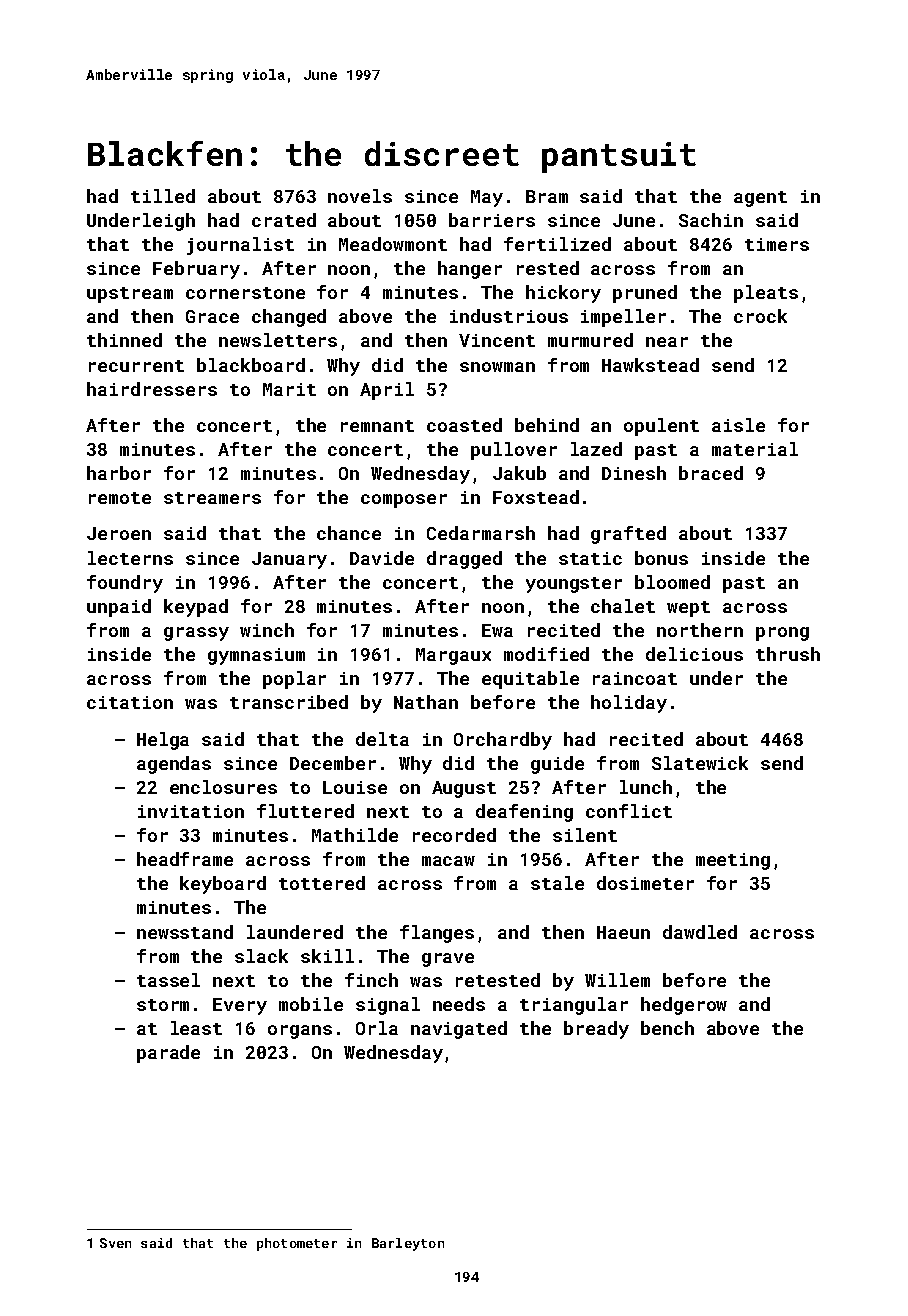 Image resolution: width=908 pixels, height=1316 pixels. Describe the element at coordinates (256, 656) in the page. I see `gymnasium` at that location.
